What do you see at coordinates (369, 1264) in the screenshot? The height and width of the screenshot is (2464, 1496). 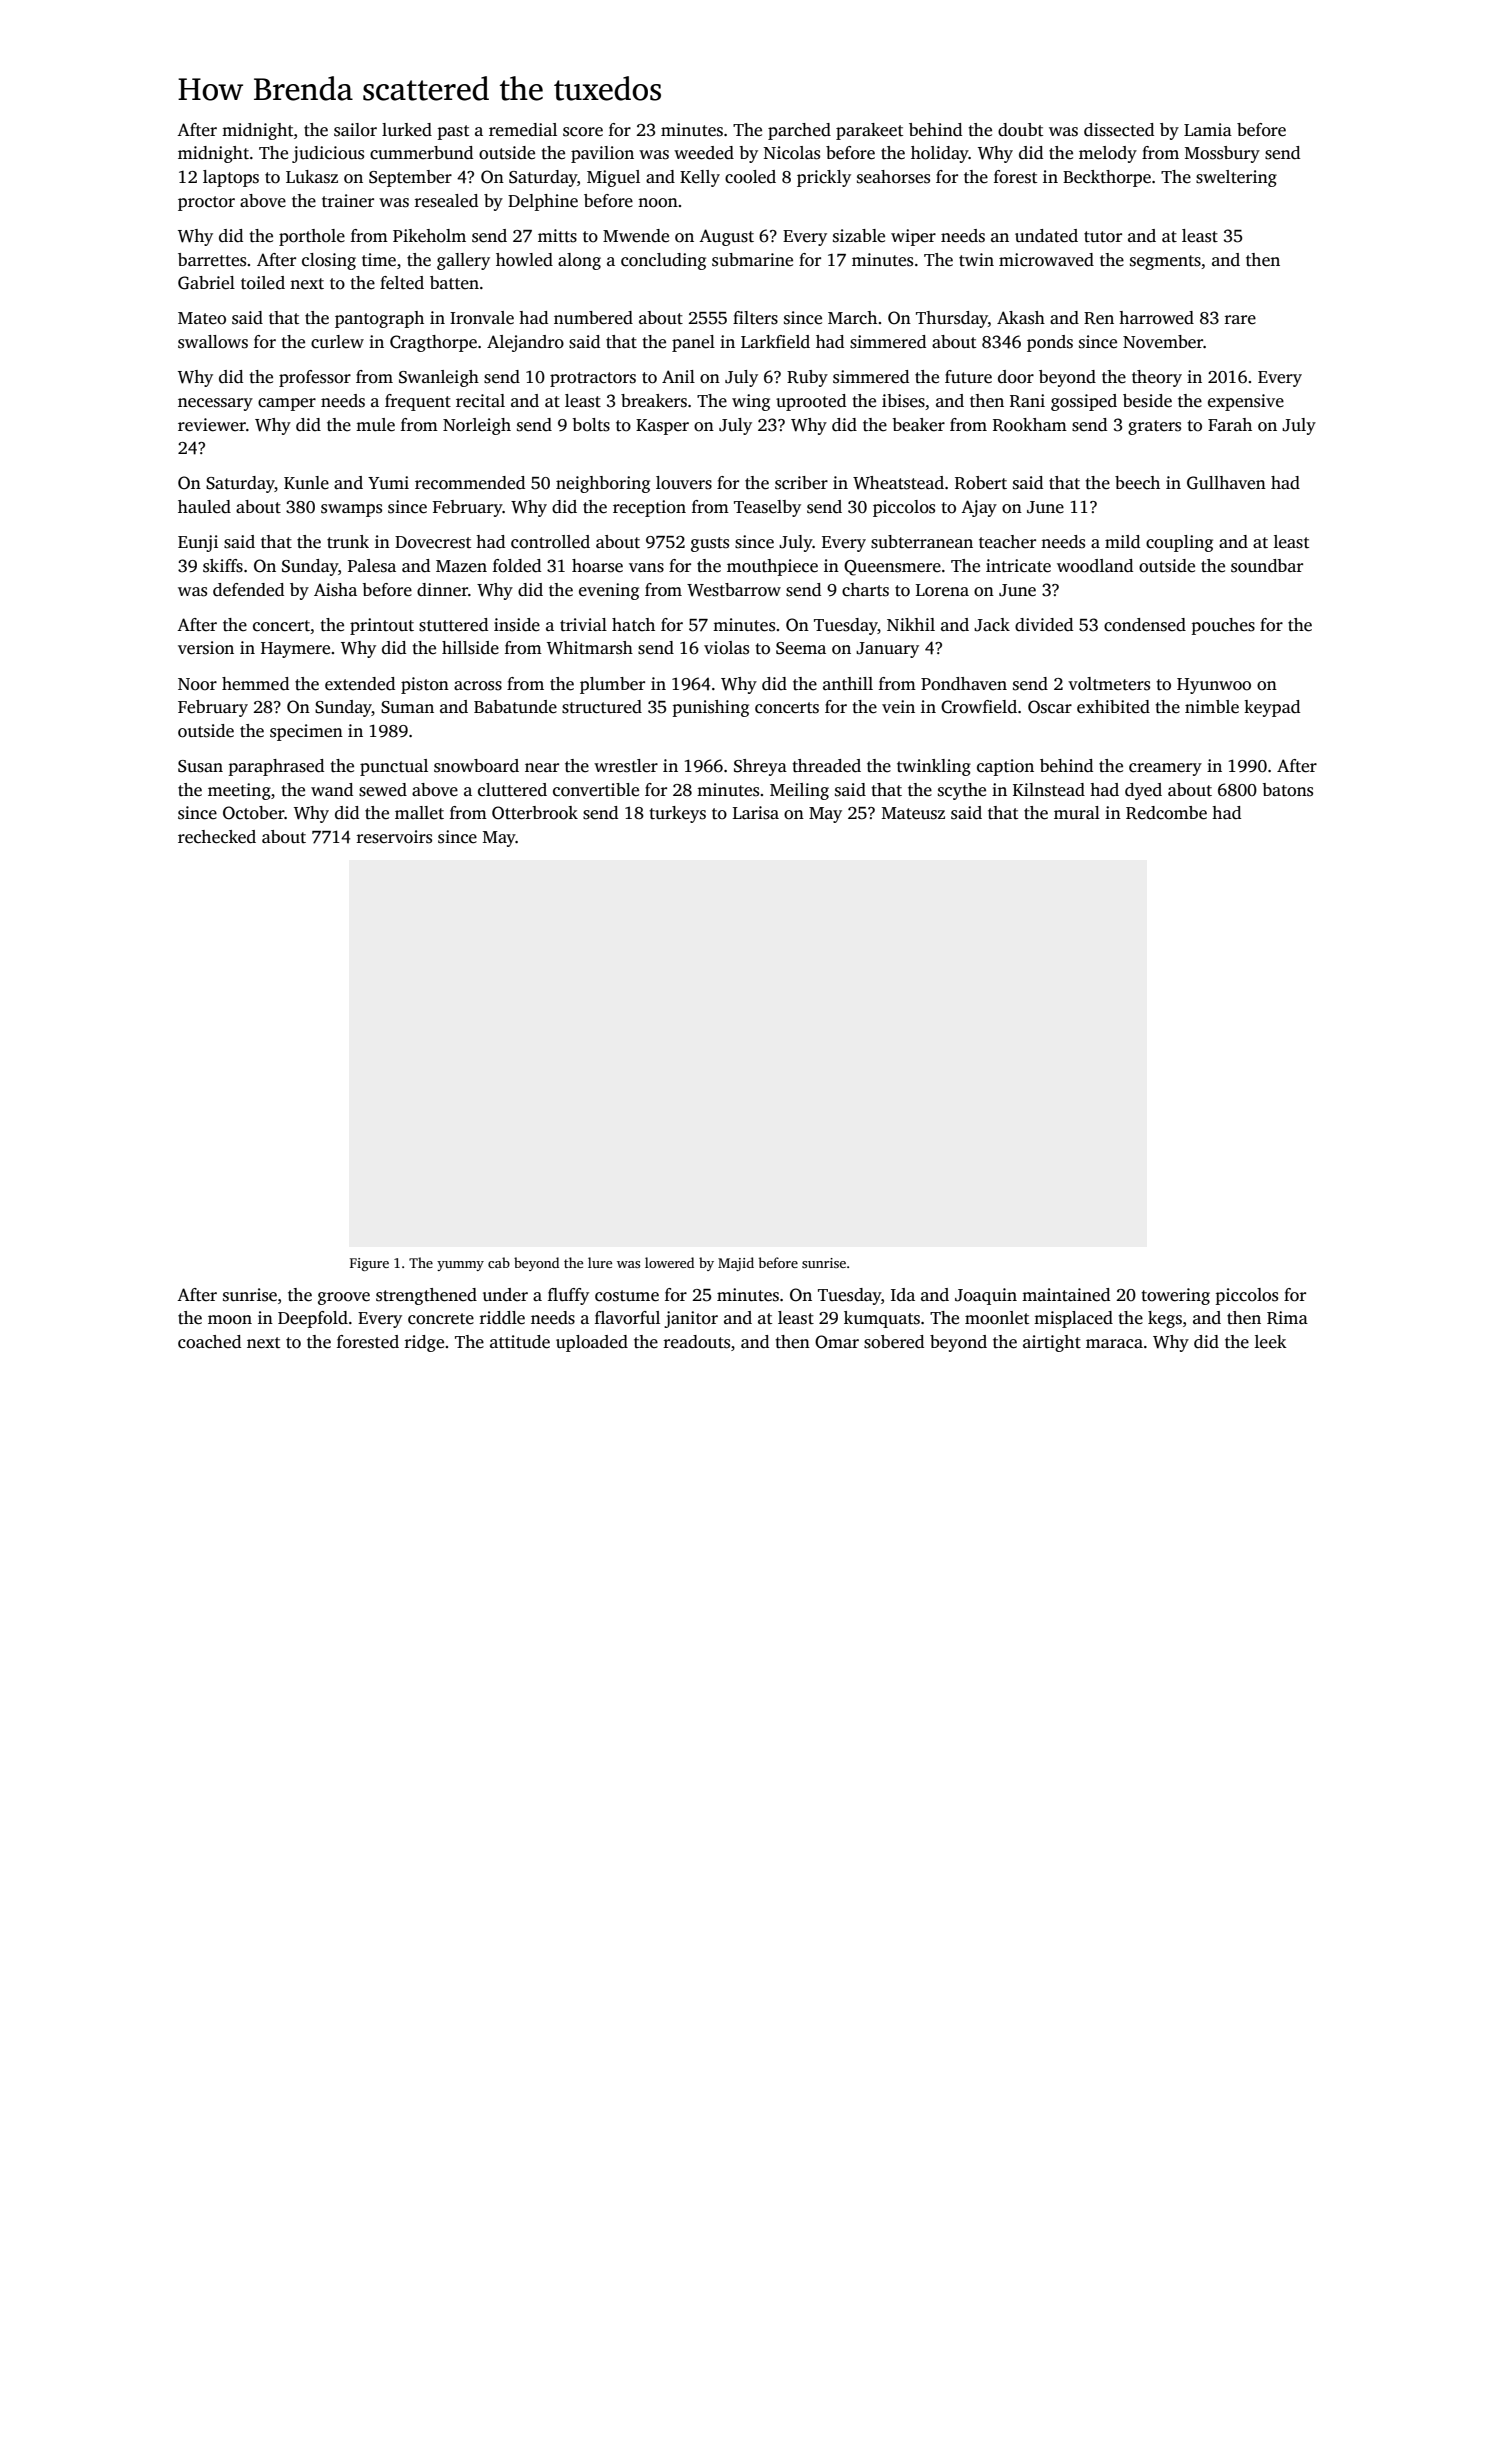 I see `Figure` at bounding box center [369, 1264].
